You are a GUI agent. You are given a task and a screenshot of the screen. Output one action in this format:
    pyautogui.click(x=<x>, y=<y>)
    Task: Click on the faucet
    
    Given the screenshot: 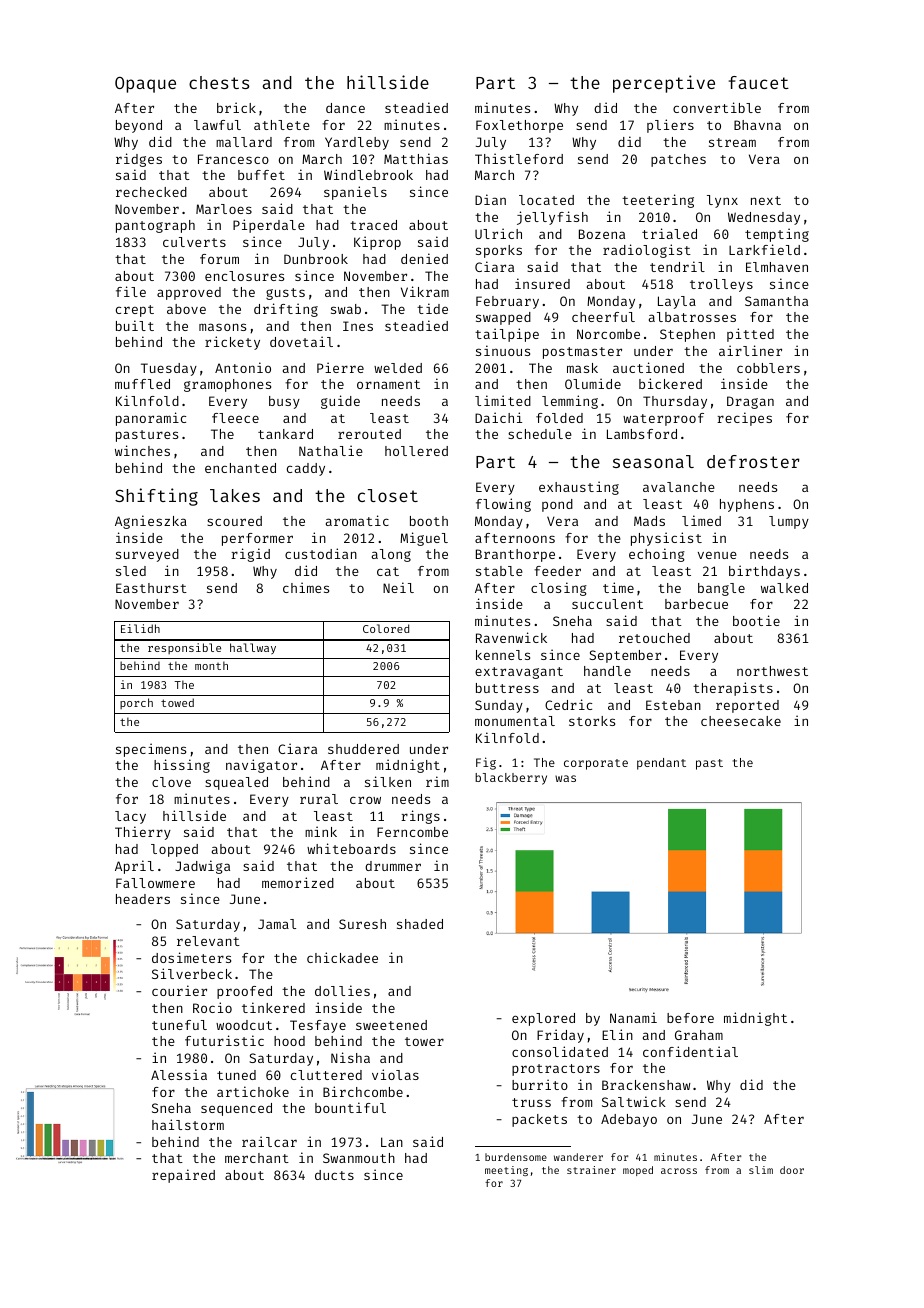 What is the action you would take?
    pyautogui.click(x=759, y=82)
